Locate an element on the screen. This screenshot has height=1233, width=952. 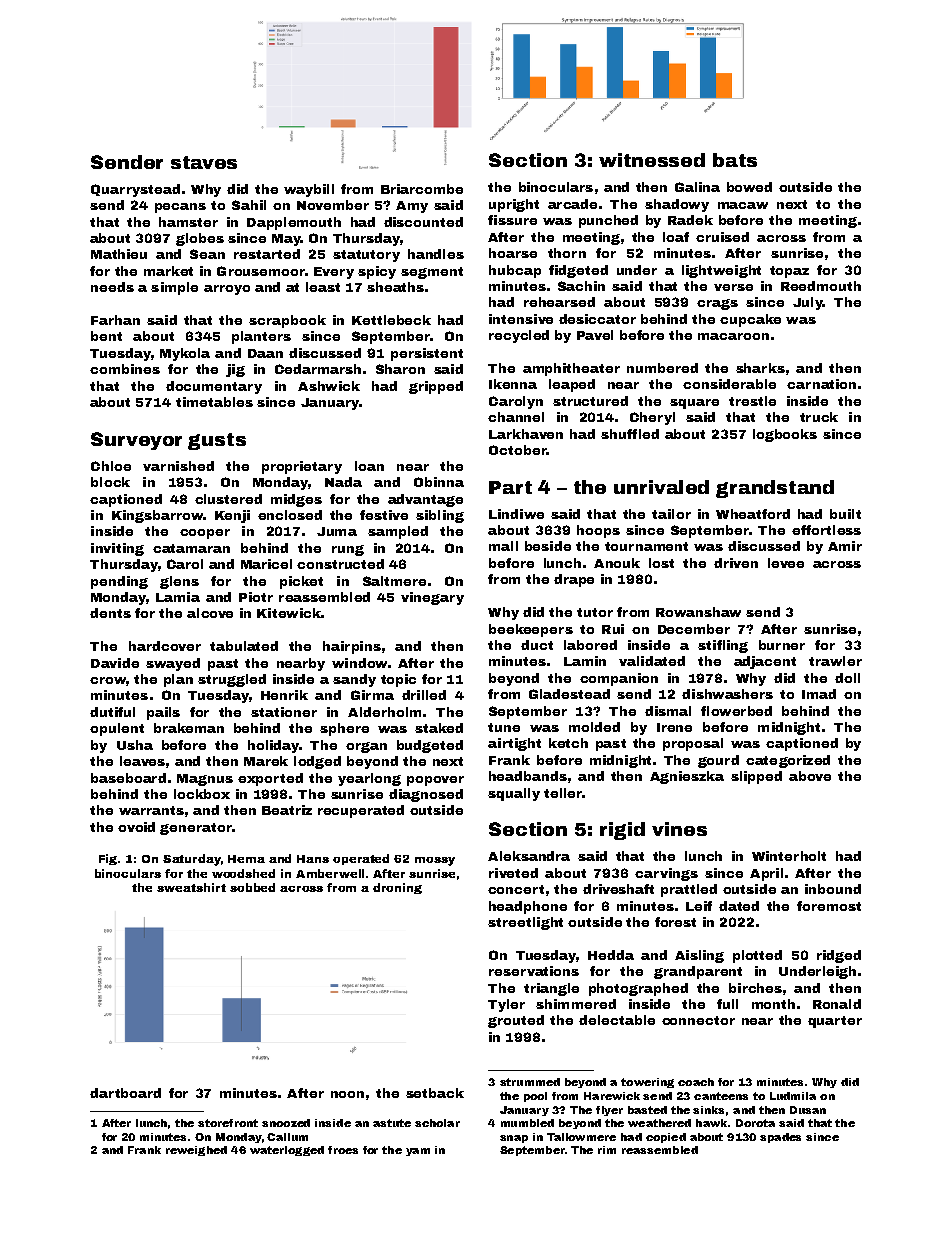
Kingsbarrow is located at coordinates (157, 516).
